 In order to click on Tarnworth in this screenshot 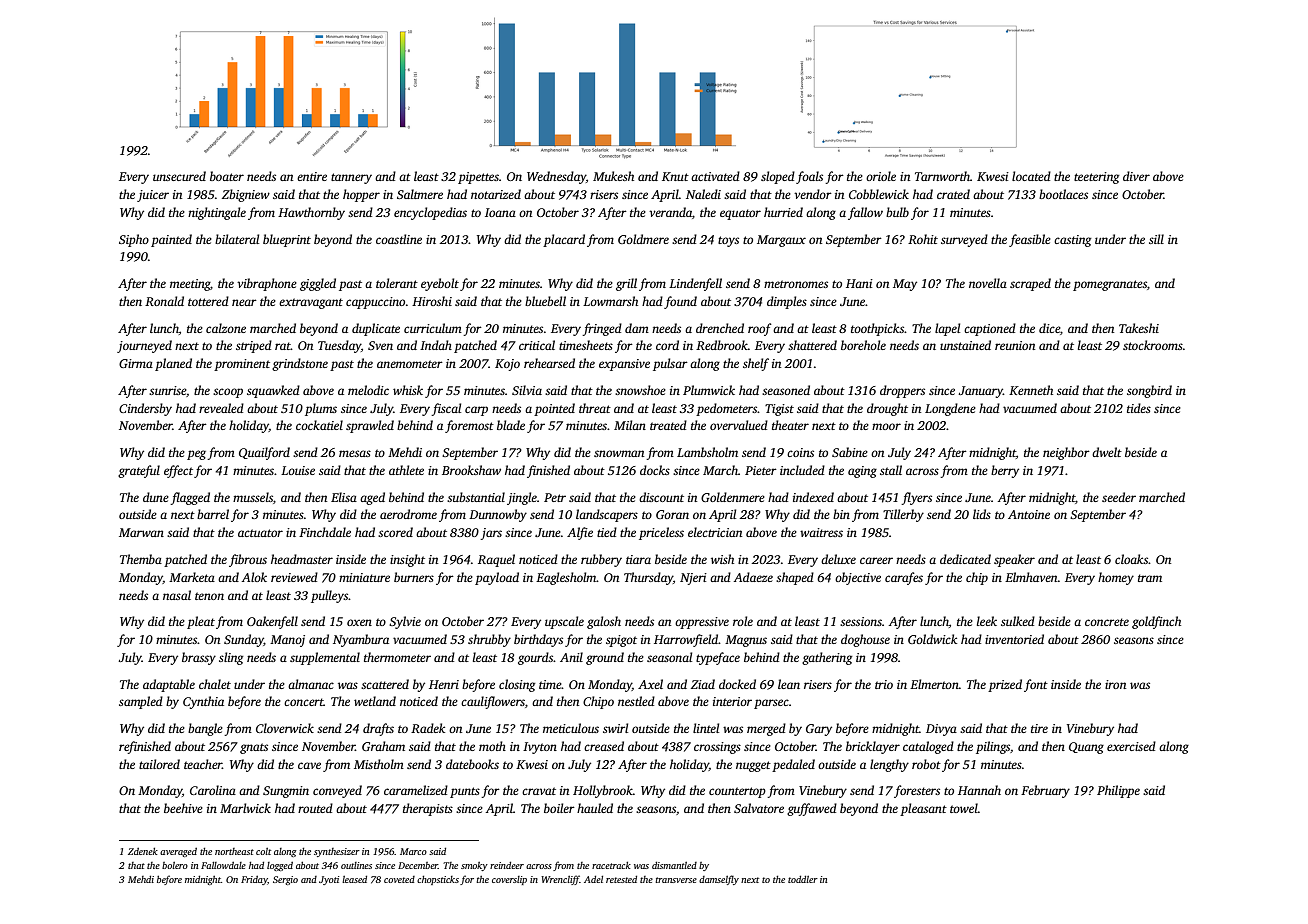, I will do `click(942, 176)`.
